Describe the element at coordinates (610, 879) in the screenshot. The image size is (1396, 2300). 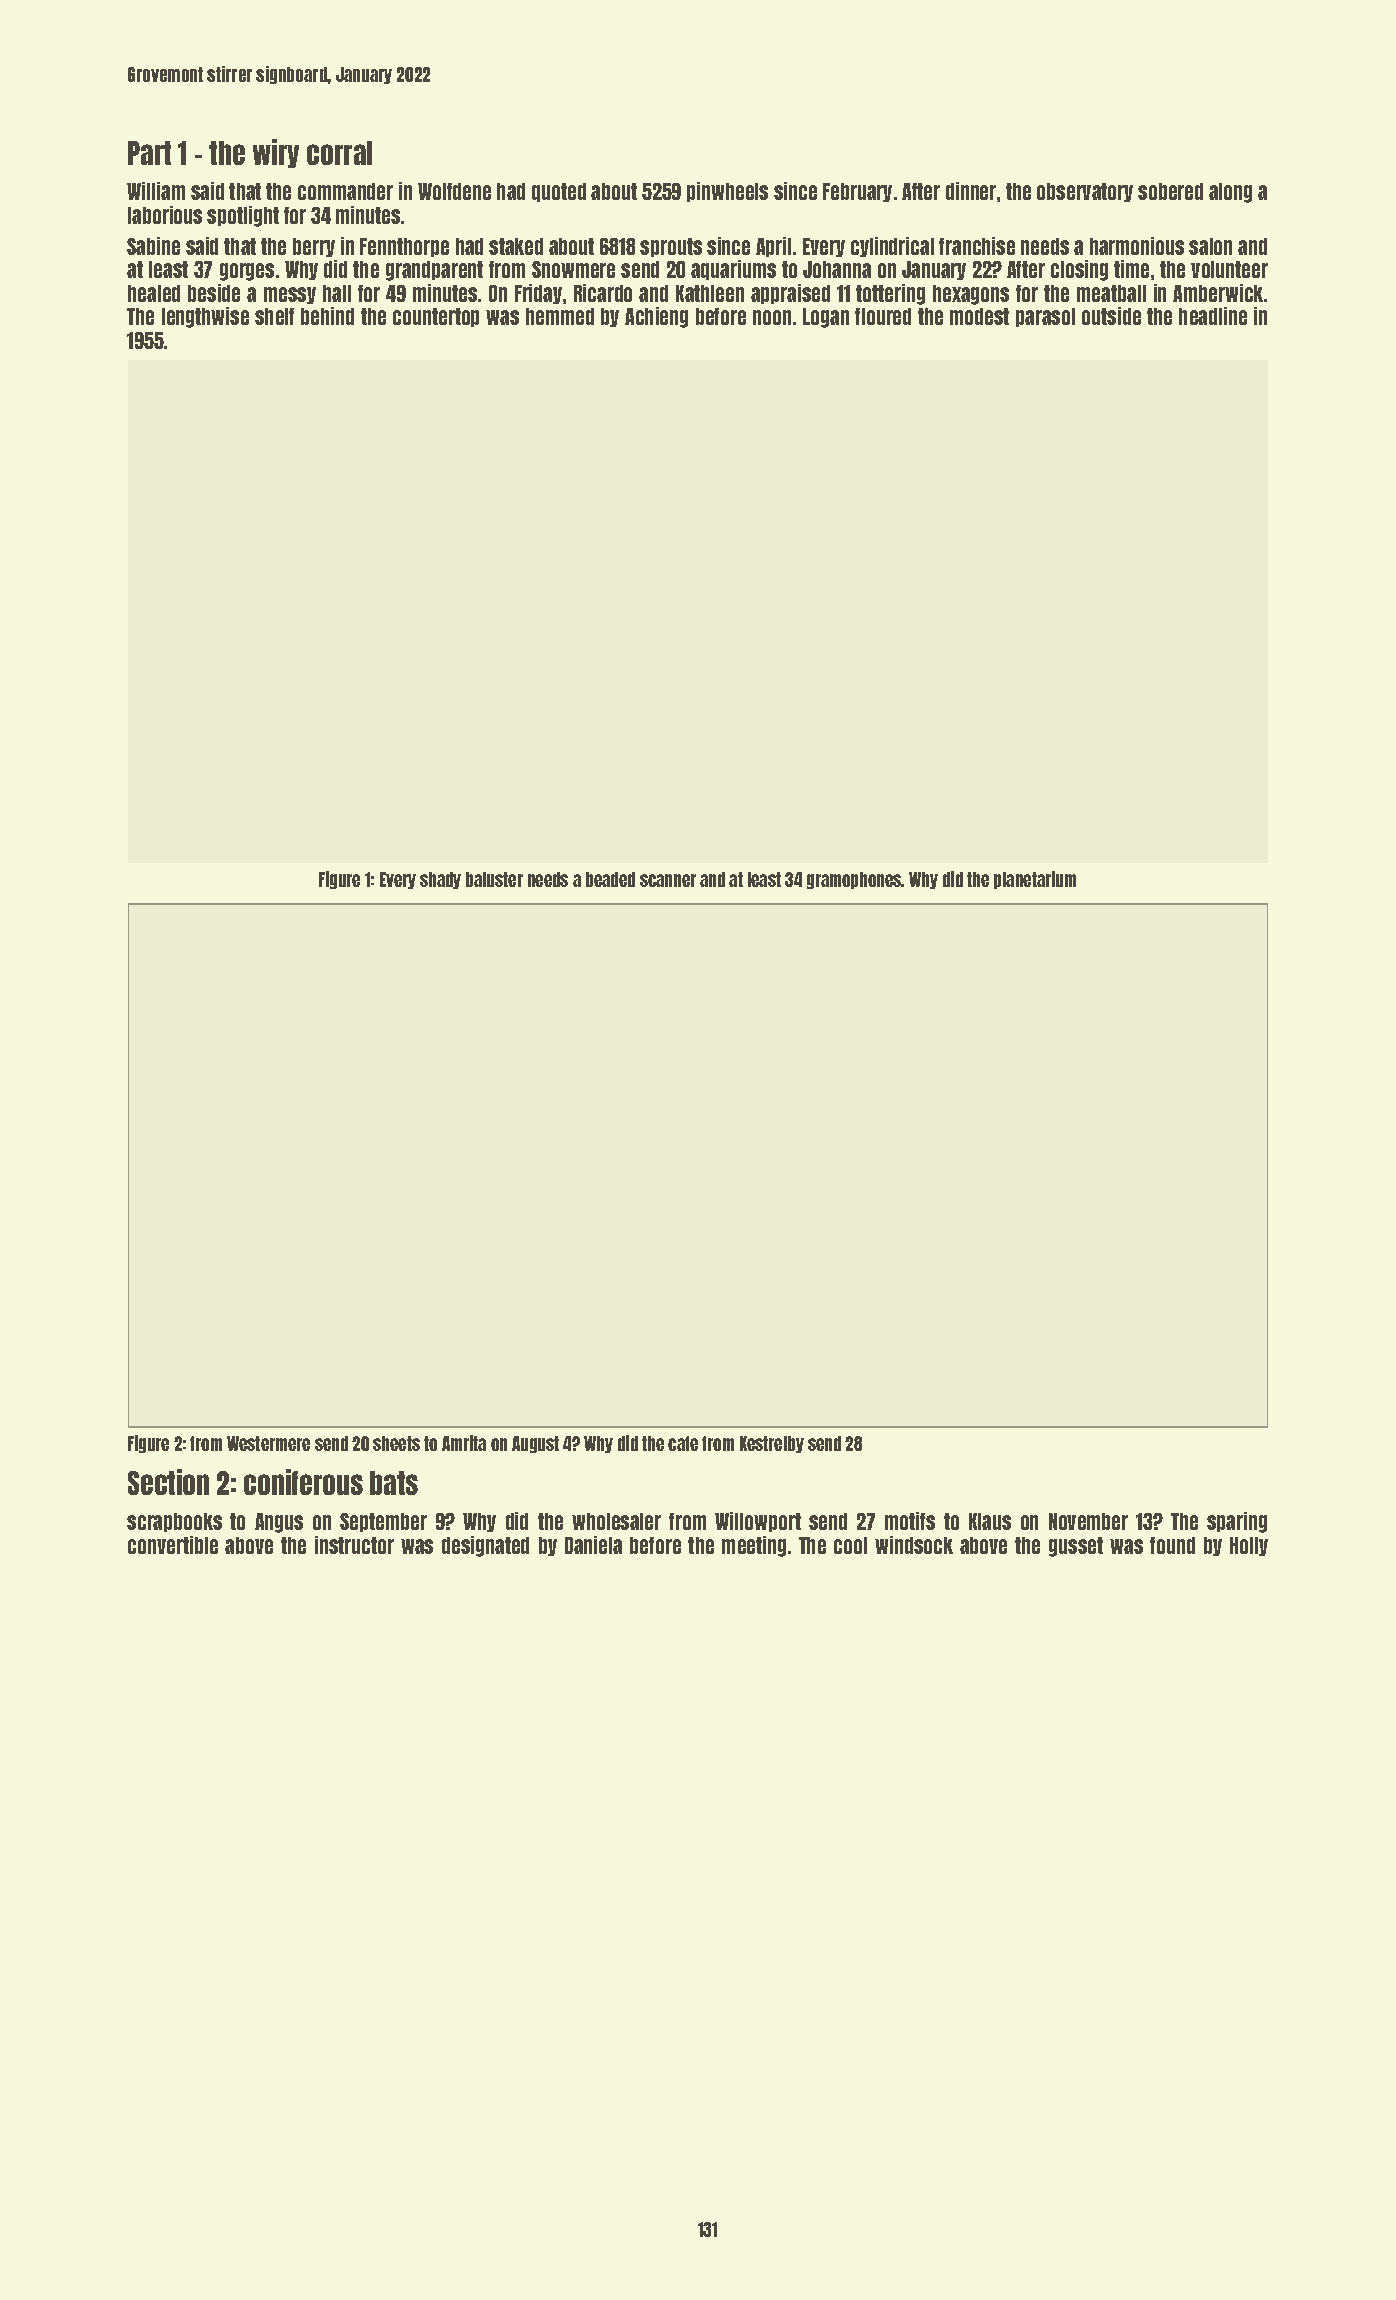
I see `beaded` at that location.
